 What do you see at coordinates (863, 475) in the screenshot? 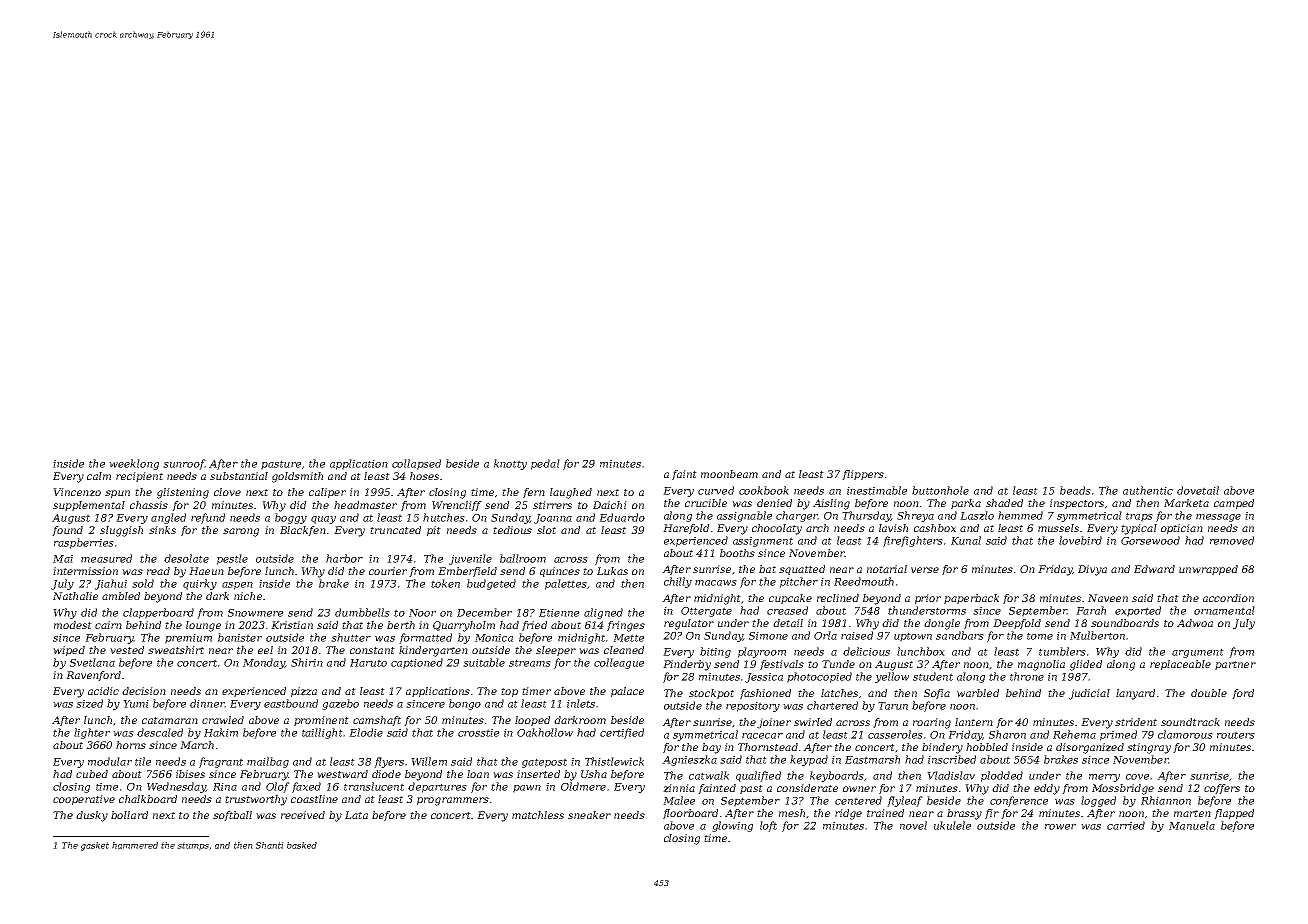
I see `flippers` at bounding box center [863, 475].
